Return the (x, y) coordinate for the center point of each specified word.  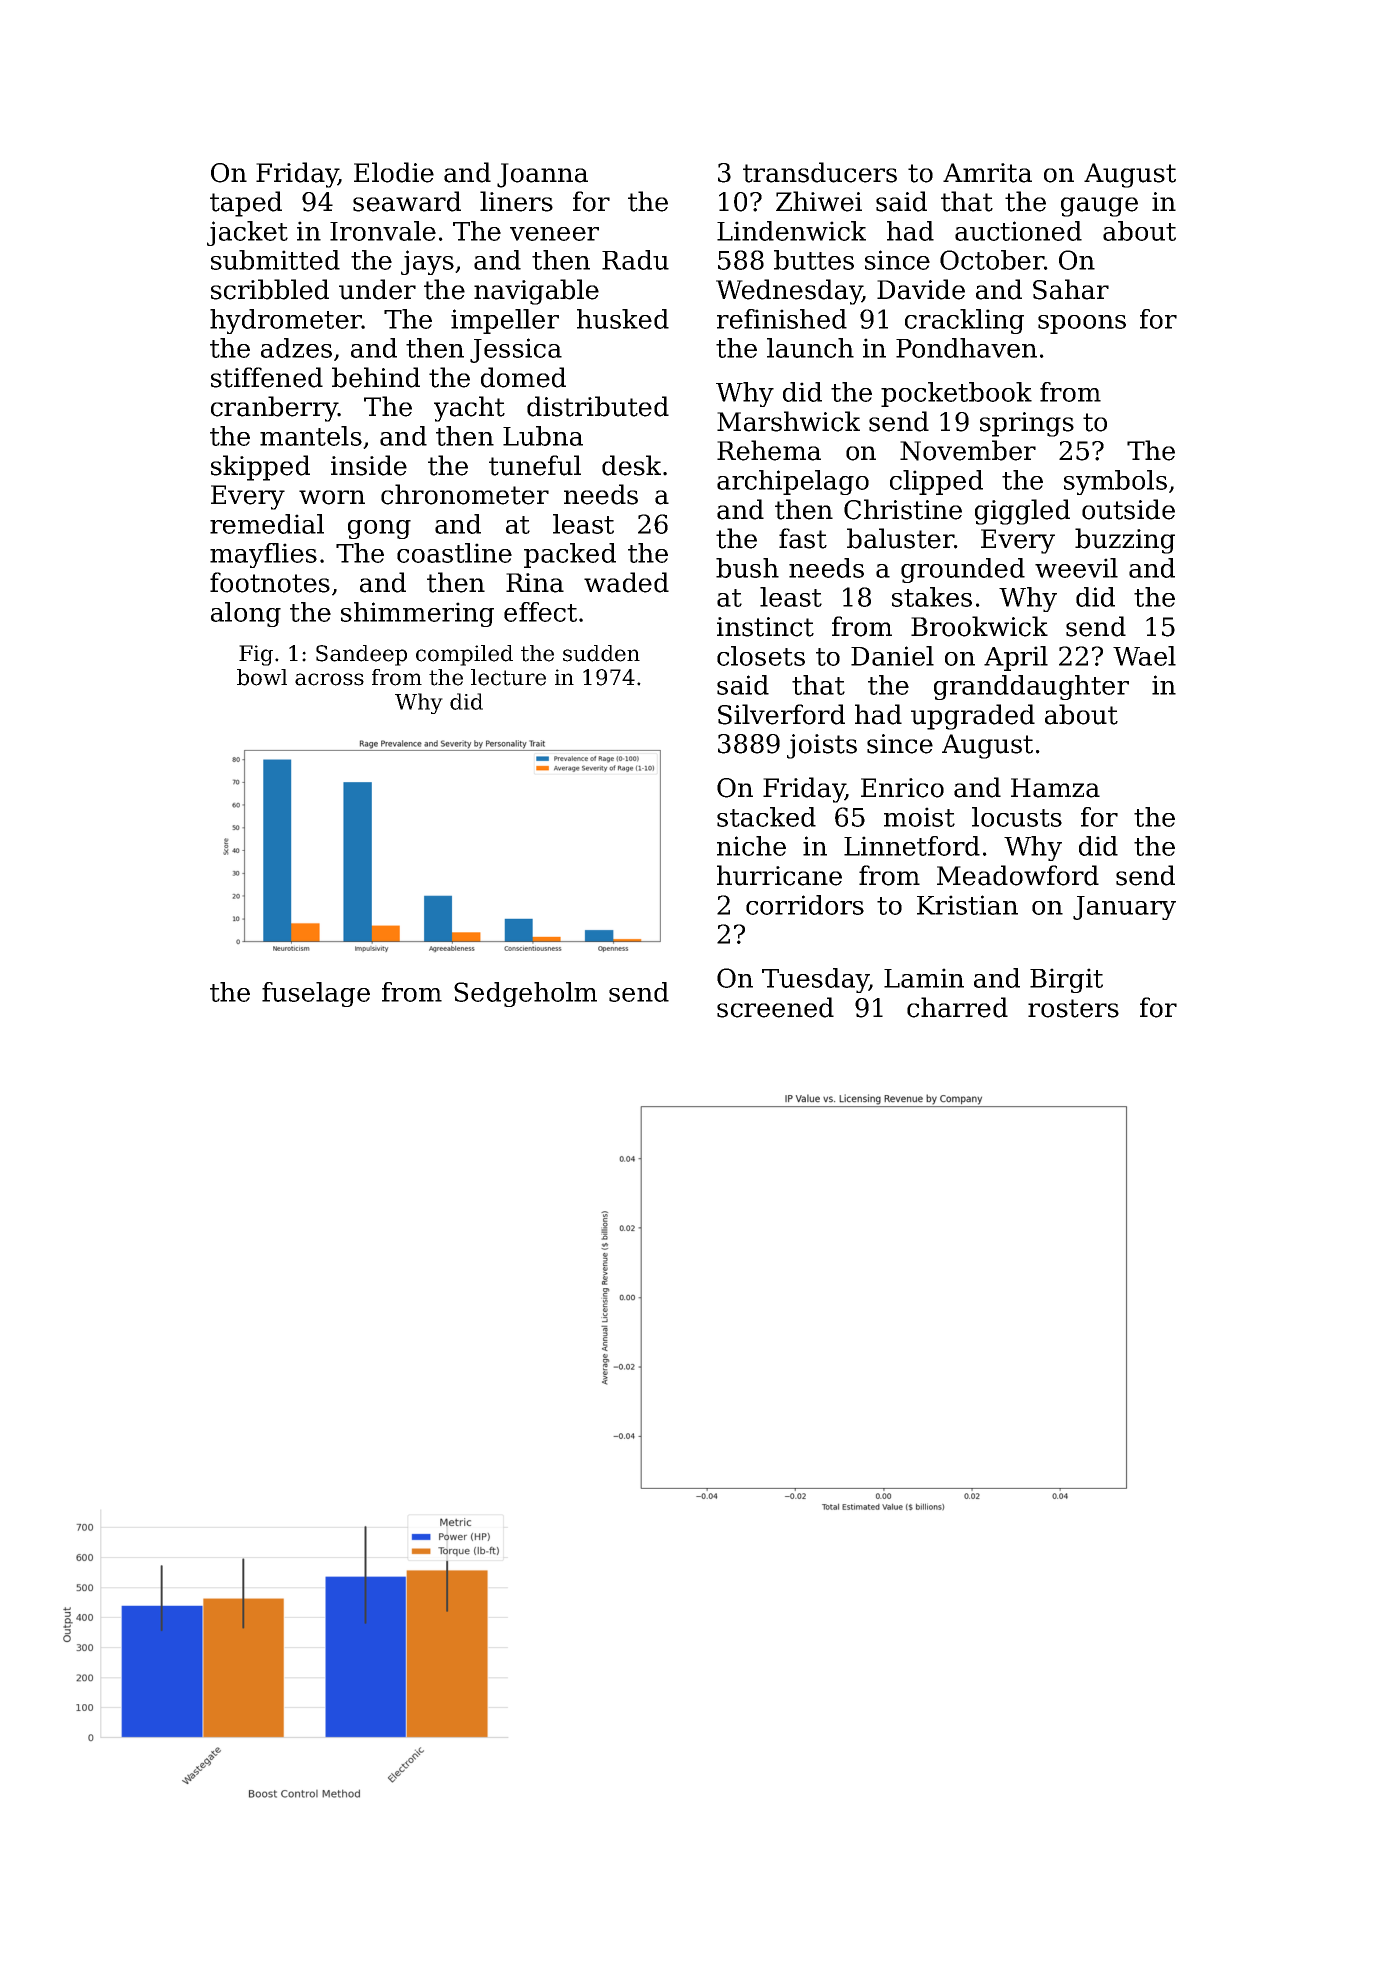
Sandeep (361, 655)
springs (1027, 424)
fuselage (316, 994)
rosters (1073, 1008)
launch (810, 348)
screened (775, 1007)
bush (747, 568)
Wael (1144, 656)
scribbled (270, 289)
